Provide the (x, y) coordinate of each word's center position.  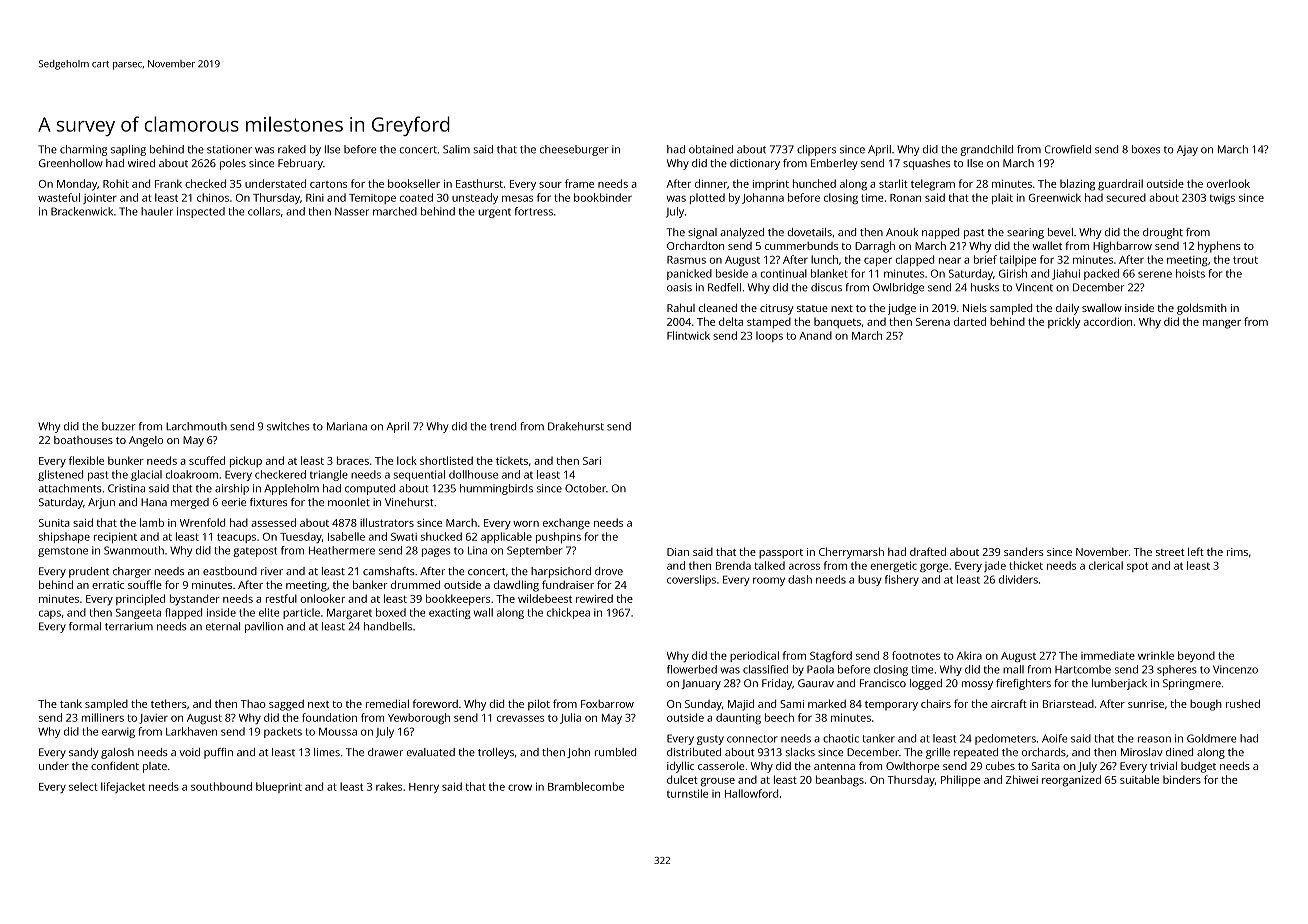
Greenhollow (71, 163)
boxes (1146, 149)
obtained (711, 149)
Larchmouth (196, 426)
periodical (754, 656)
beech (779, 717)
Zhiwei (1022, 779)
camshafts (389, 571)
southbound (221, 786)
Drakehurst (576, 426)
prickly (1064, 323)
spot (1137, 567)
